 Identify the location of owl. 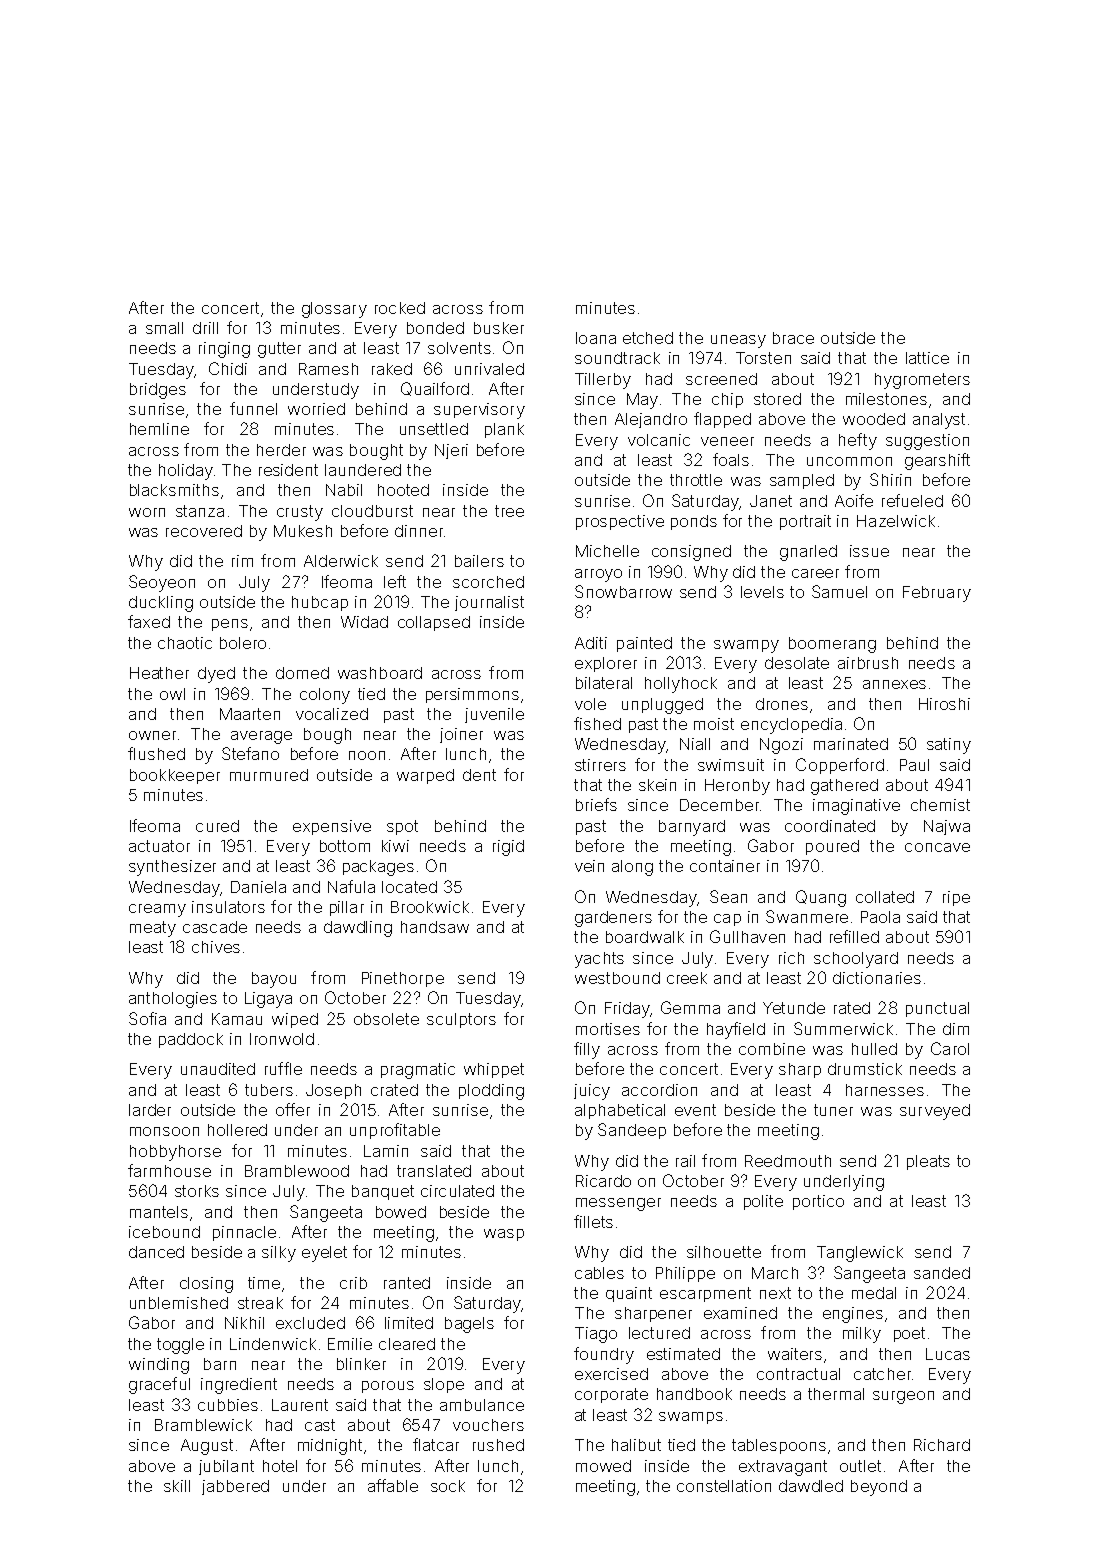
(172, 694).
